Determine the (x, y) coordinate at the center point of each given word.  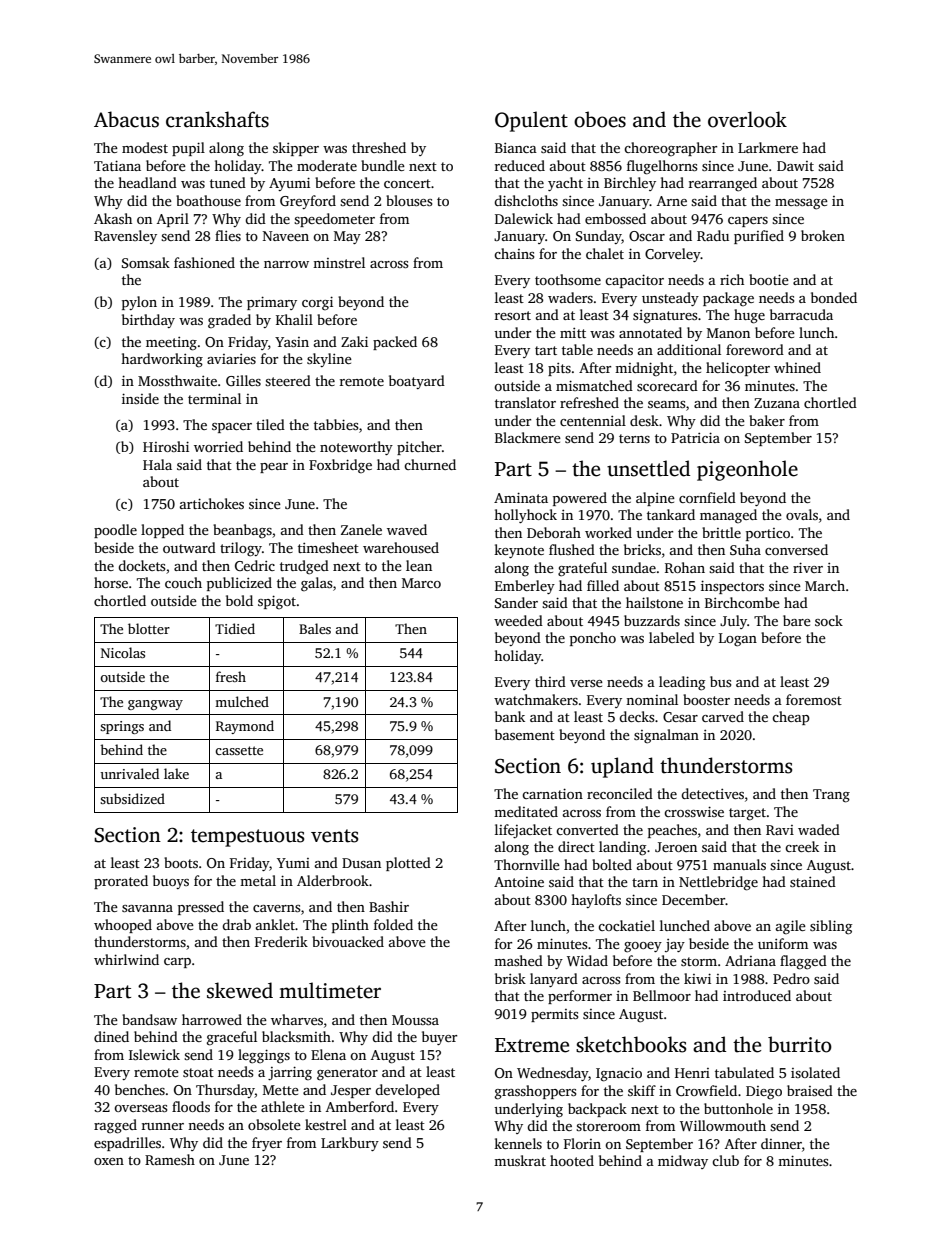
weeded (518, 620)
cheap (791, 718)
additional (689, 349)
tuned (228, 182)
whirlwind (126, 959)
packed (395, 343)
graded (229, 321)
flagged (803, 962)
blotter (149, 628)
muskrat (520, 1160)
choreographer (670, 149)
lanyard (554, 980)
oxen (109, 1161)
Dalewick (524, 218)
